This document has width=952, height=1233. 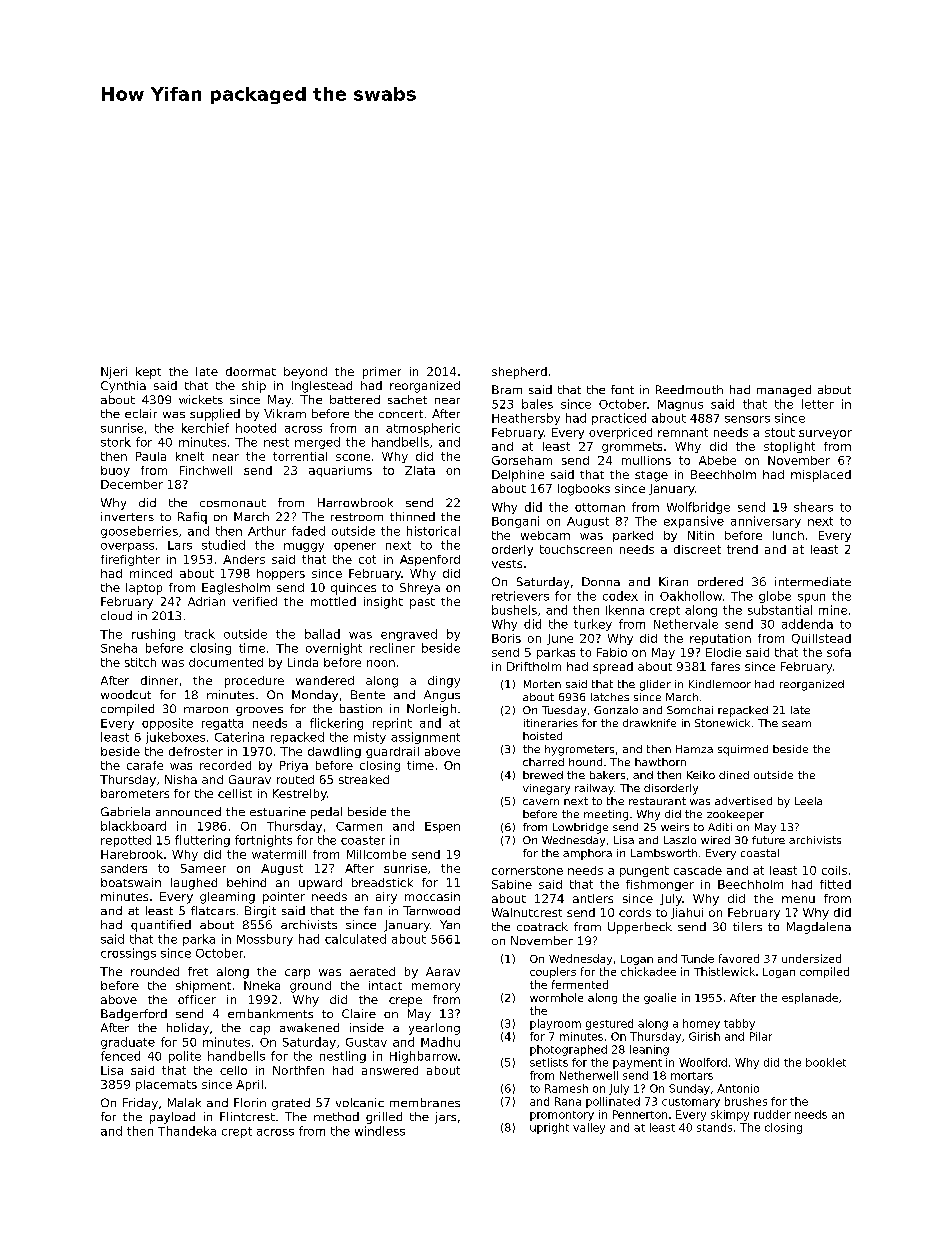 What do you see at coordinates (202, 841) in the document?
I see `fluttering` at bounding box center [202, 841].
